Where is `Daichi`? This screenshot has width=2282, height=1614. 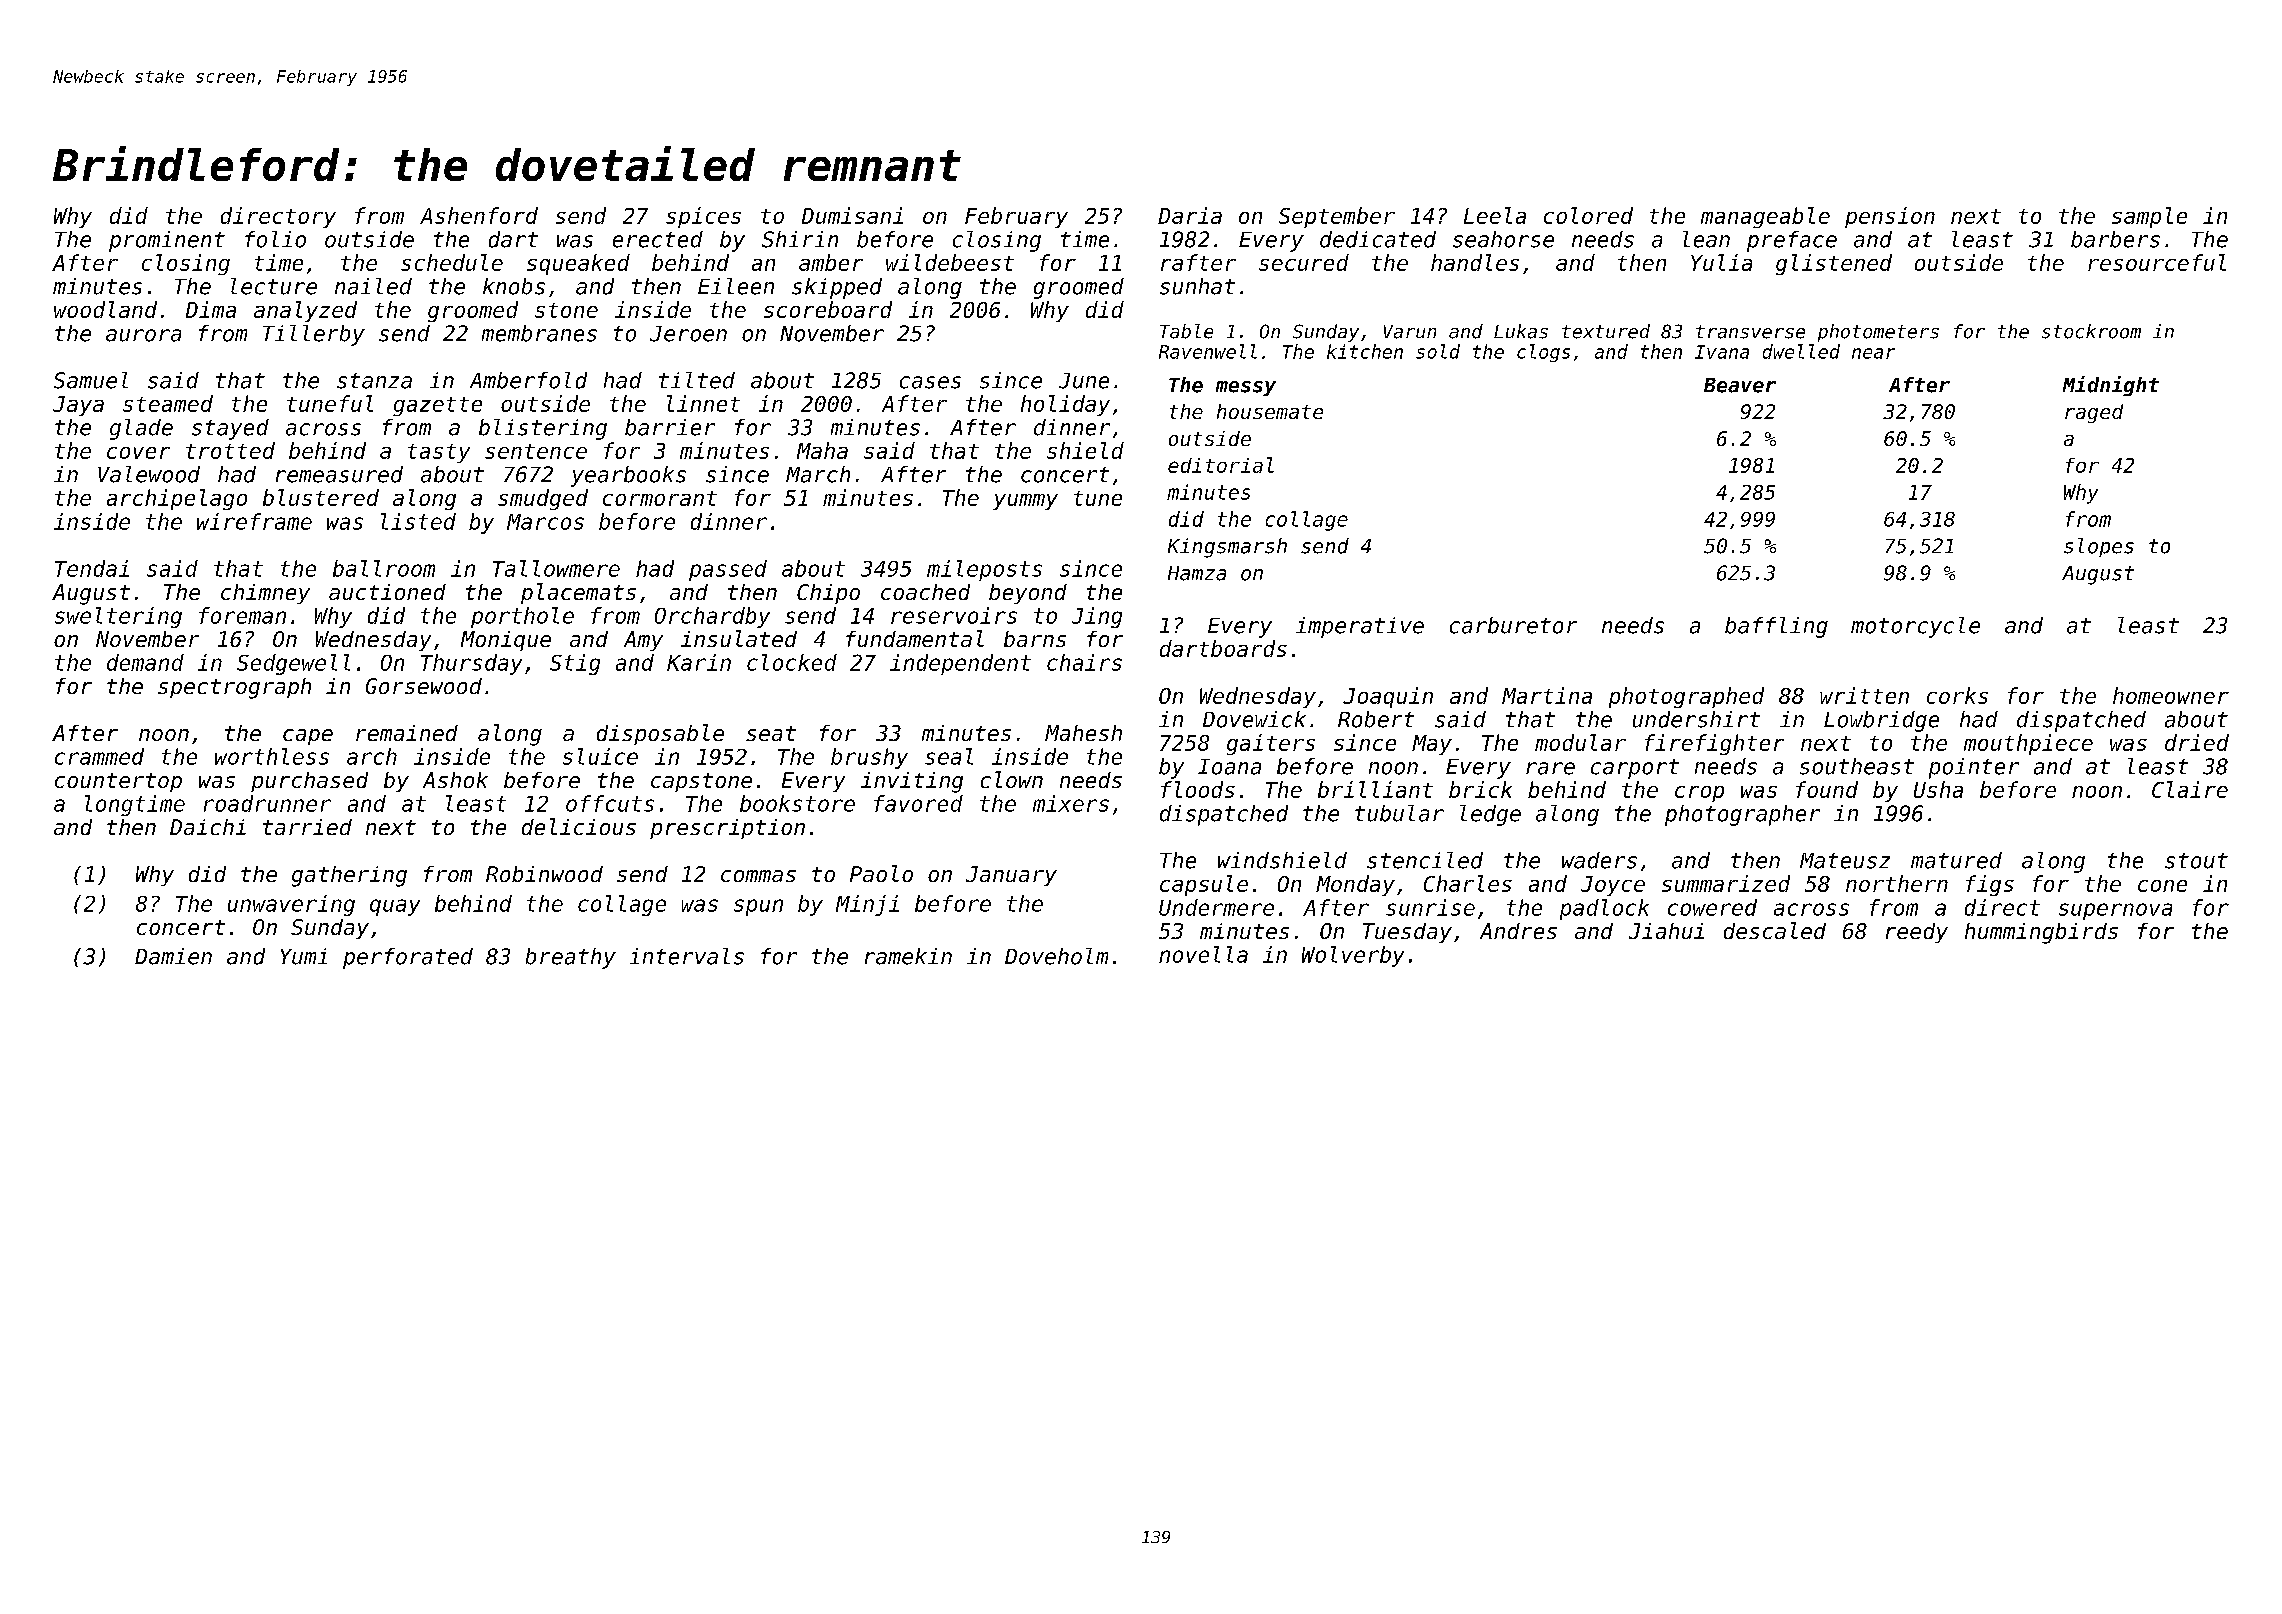
Daichi is located at coordinates (208, 827).
